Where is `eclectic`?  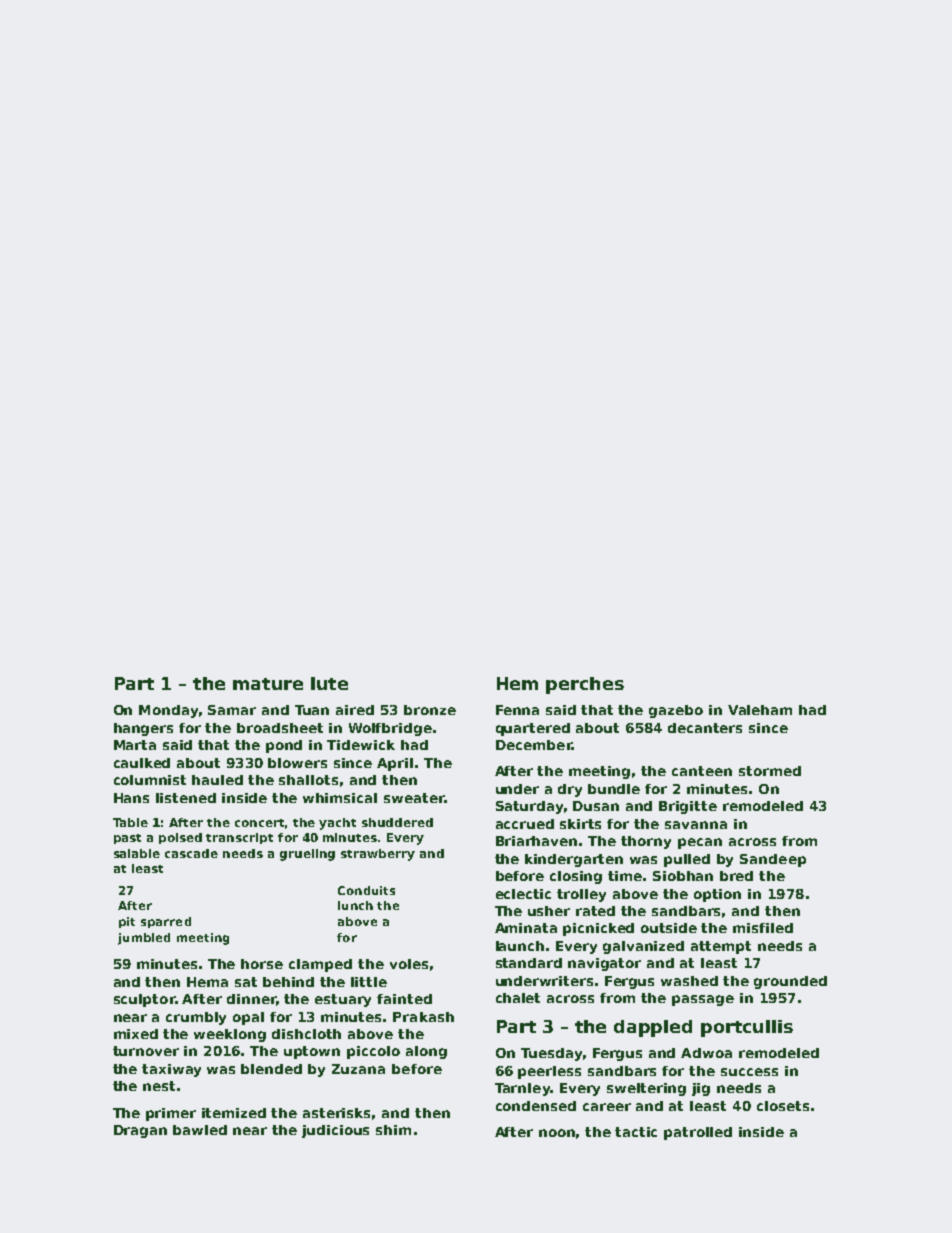 eclectic is located at coordinates (523, 894).
